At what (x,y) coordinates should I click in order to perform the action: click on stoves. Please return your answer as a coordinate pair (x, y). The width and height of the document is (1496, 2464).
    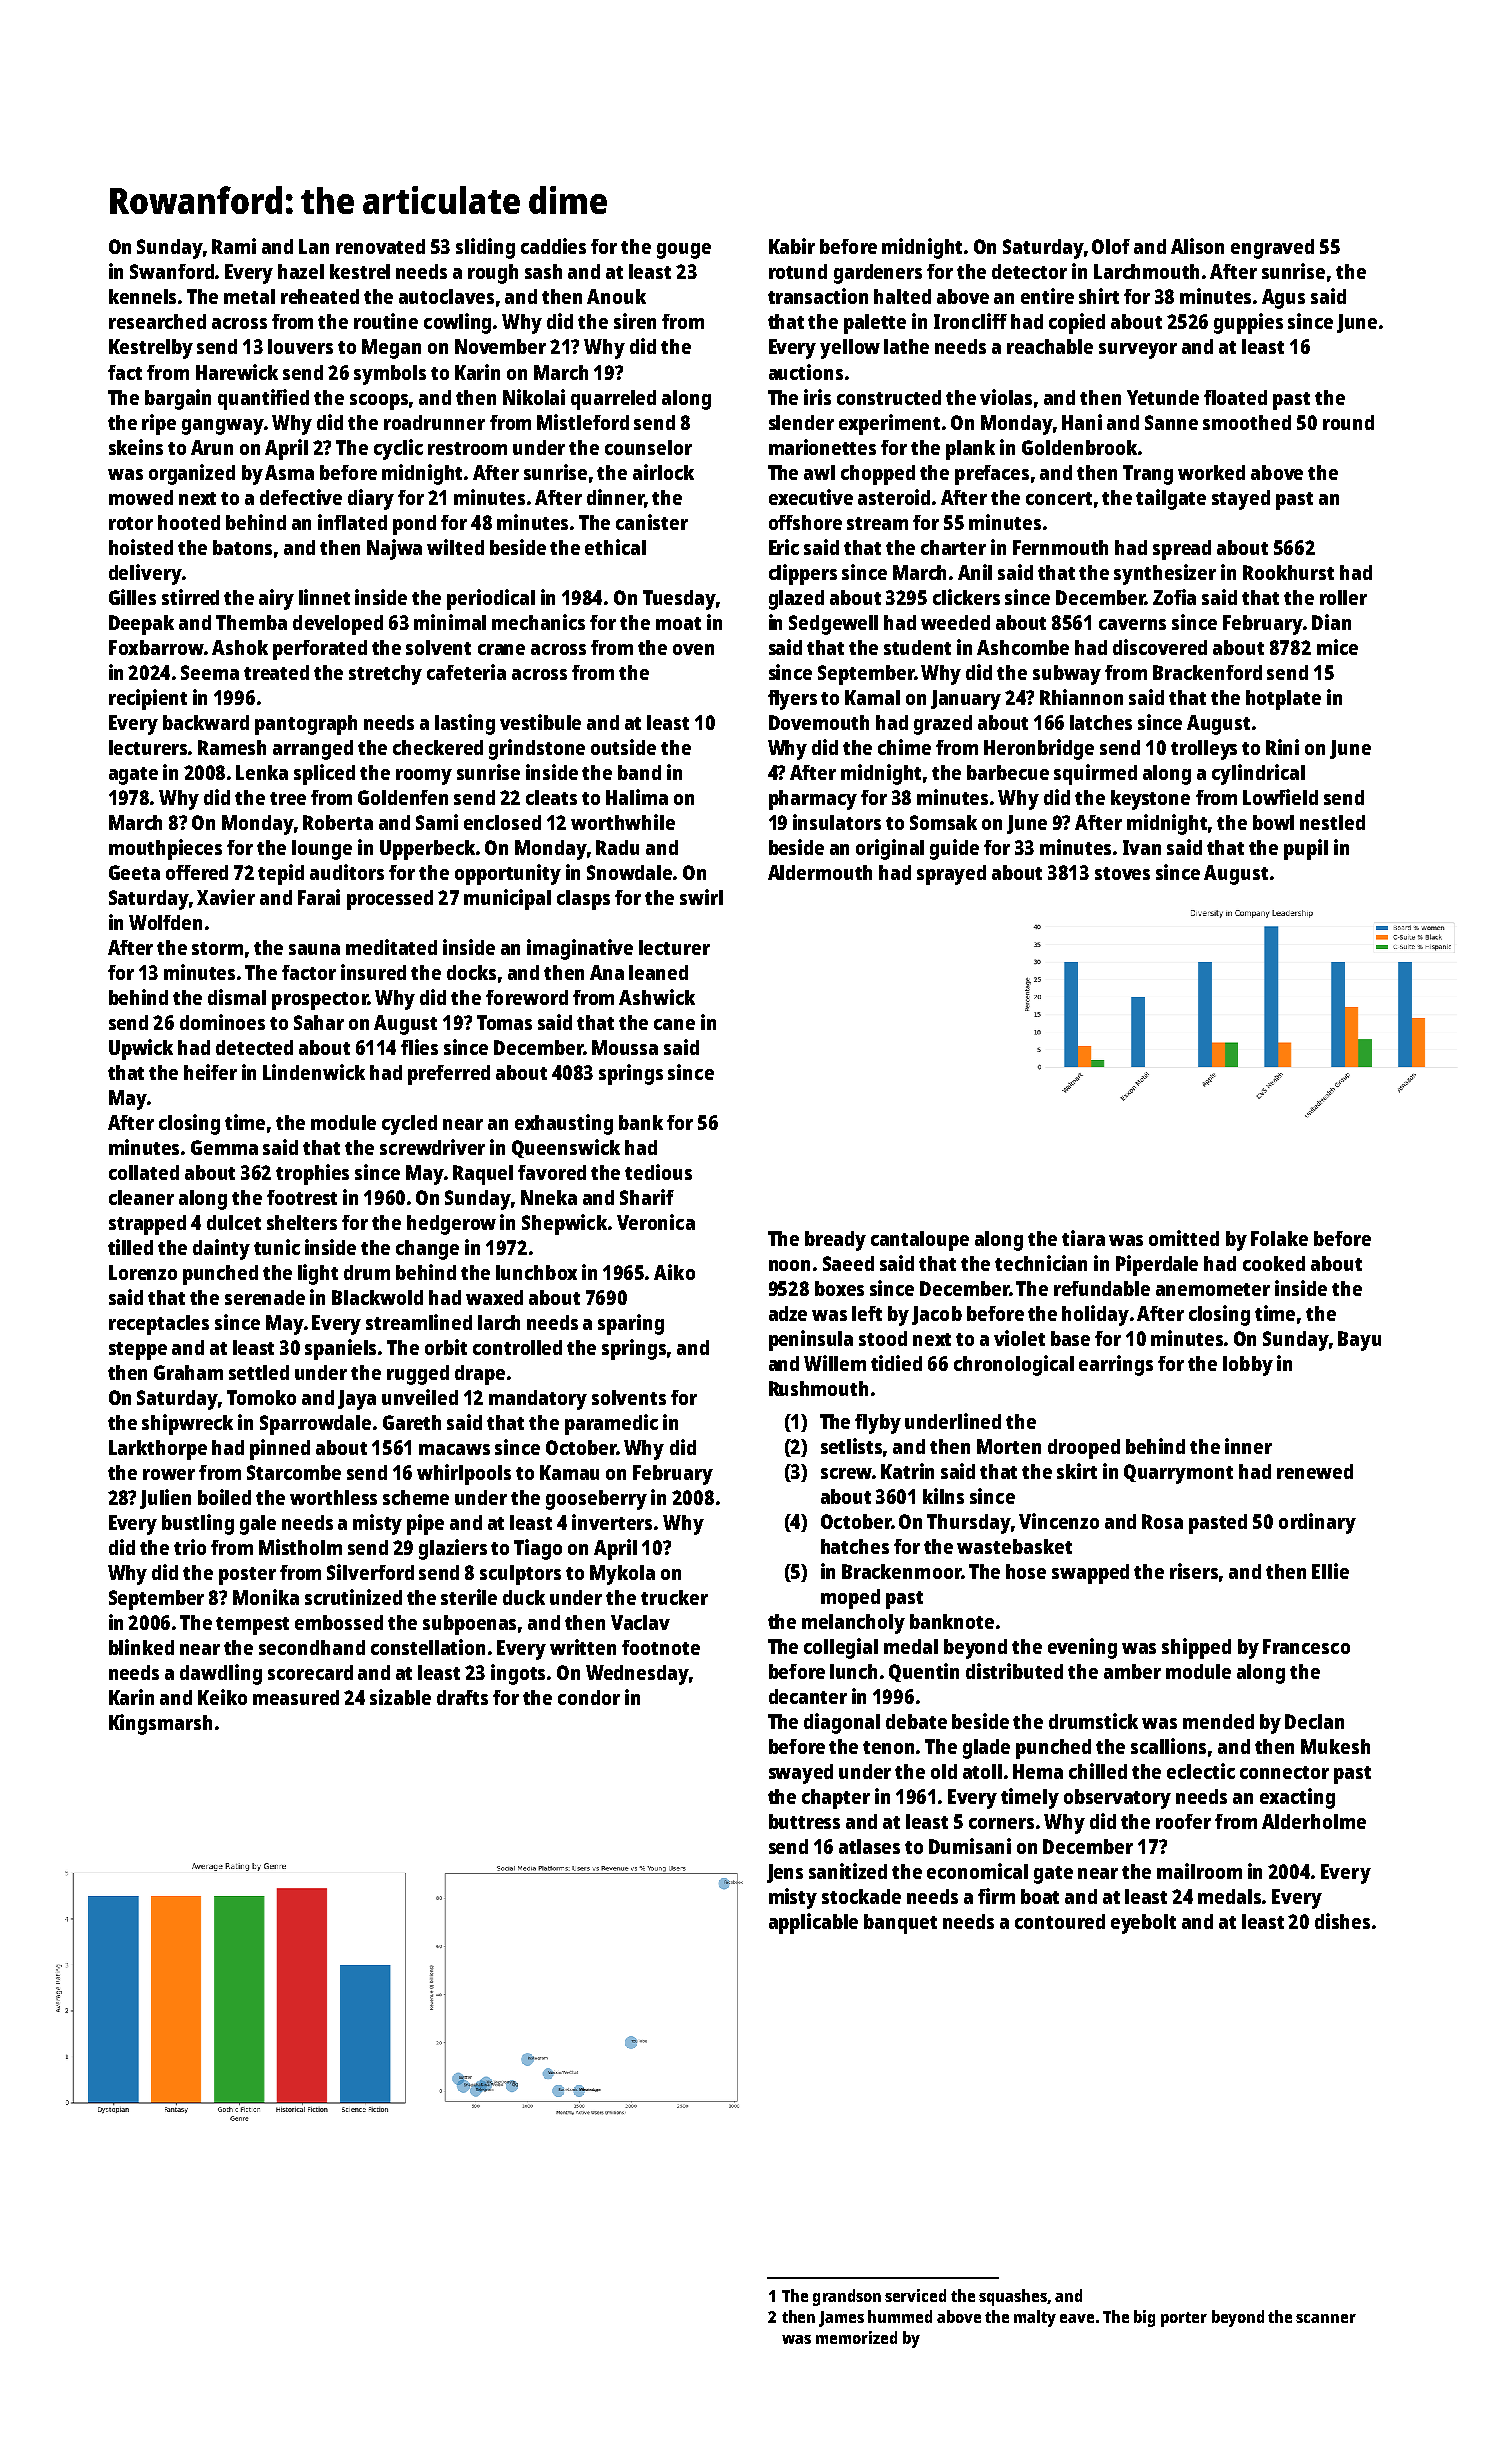
    Looking at the image, I should click on (1122, 873).
